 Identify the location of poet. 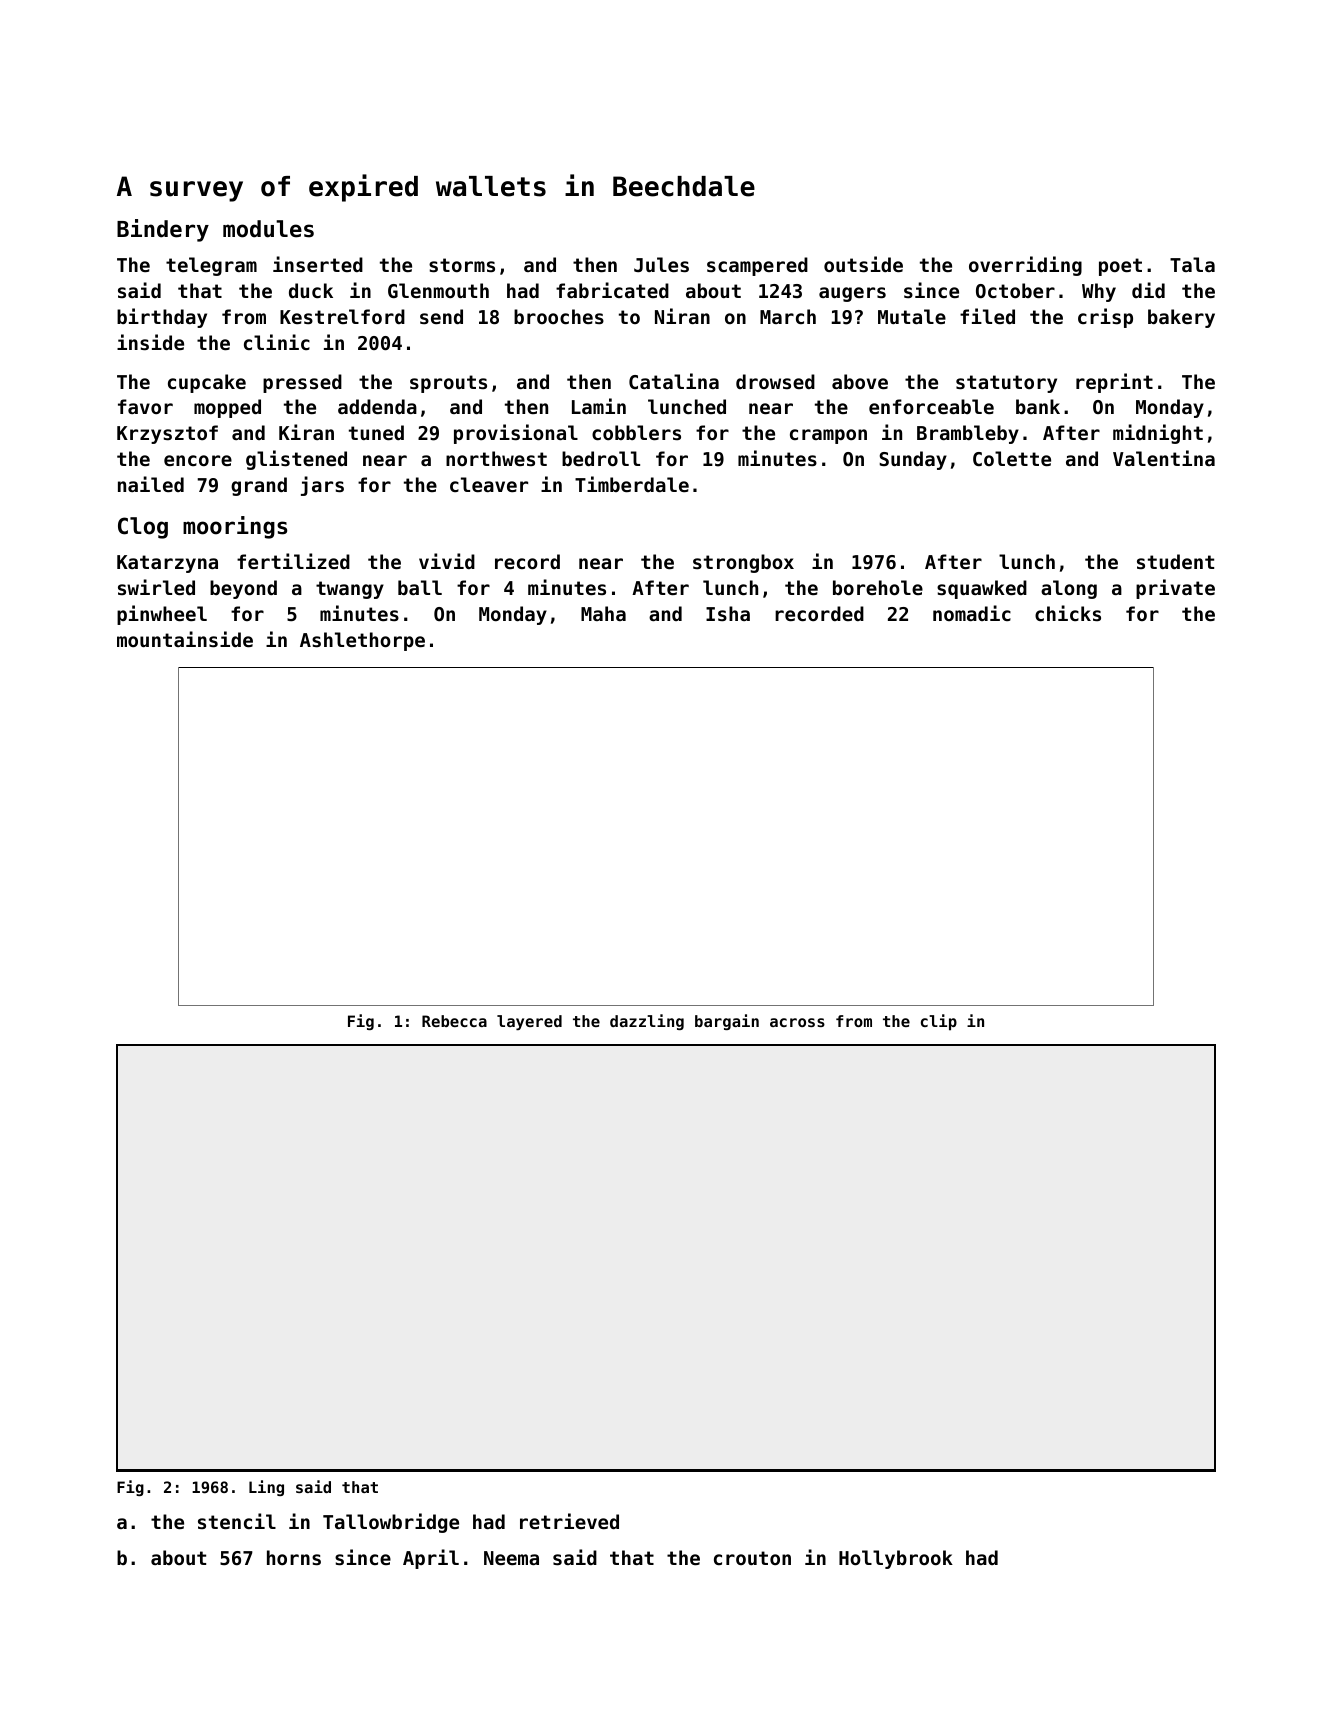
(1120, 267).
